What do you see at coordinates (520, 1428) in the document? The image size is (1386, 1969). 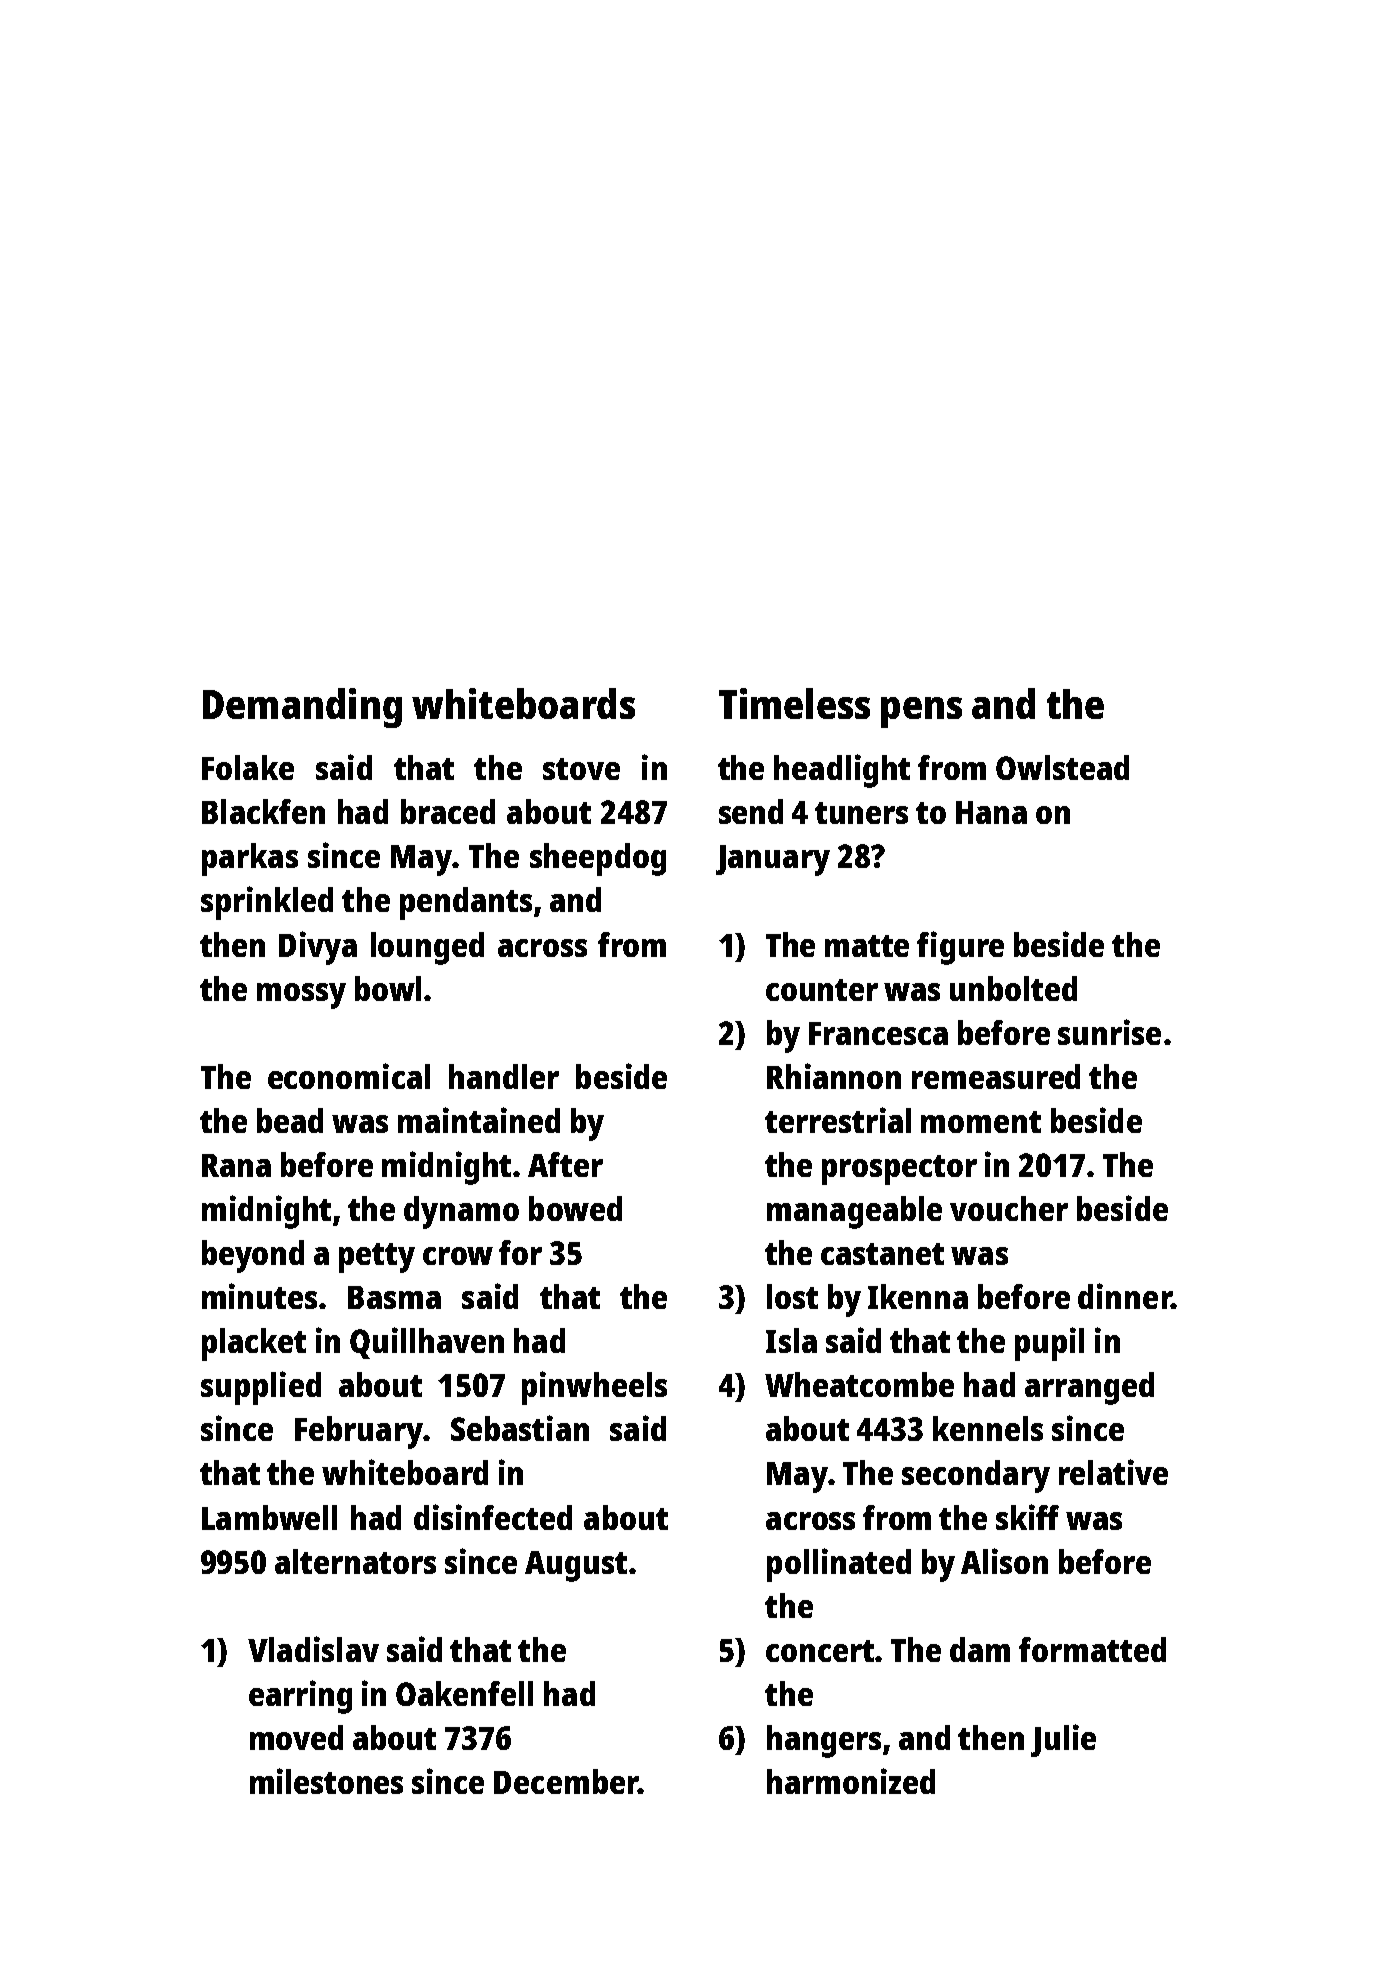 I see `Sebastian` at bounding box center [520, 1428].
